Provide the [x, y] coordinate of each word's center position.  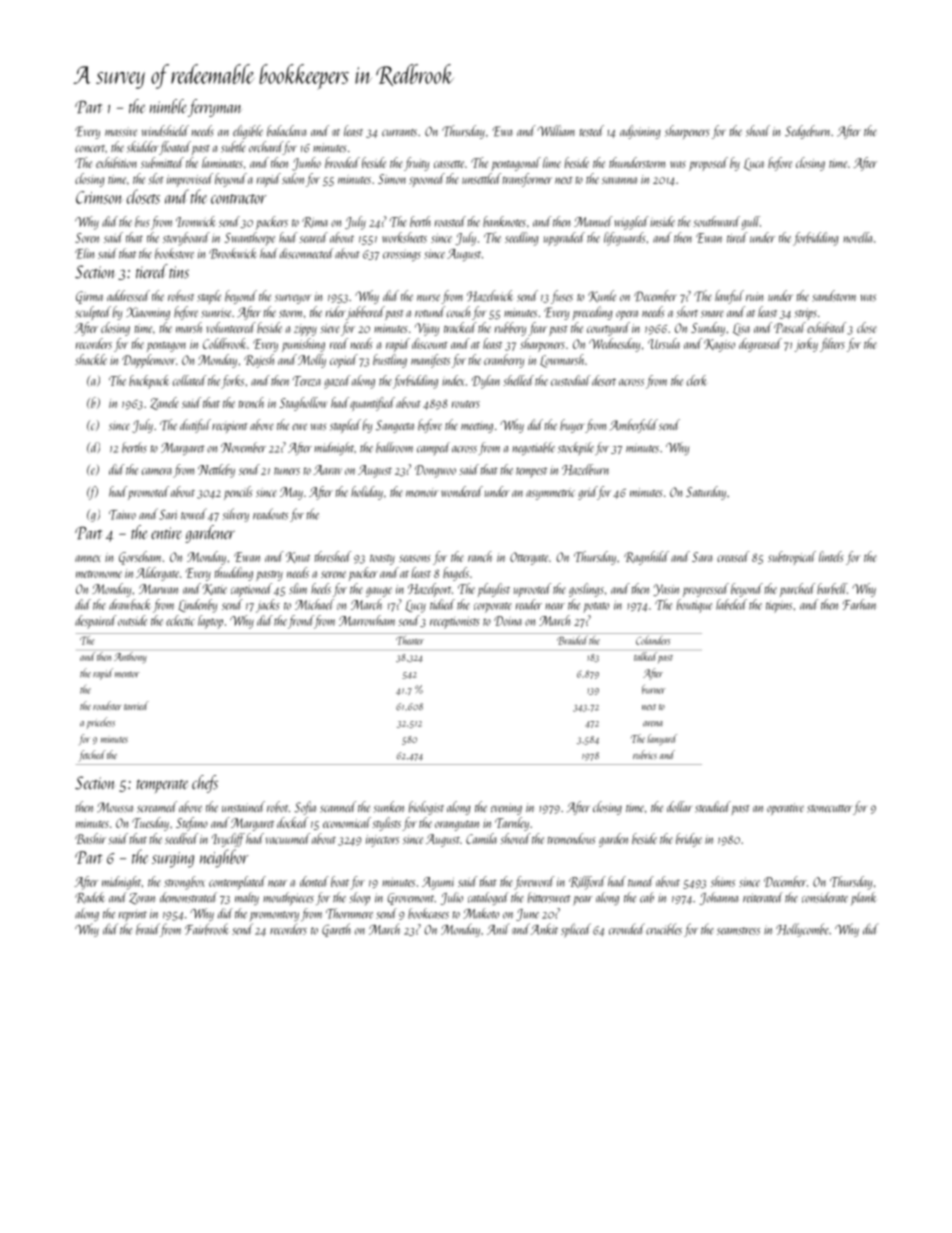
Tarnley [512, 824]
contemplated [237, 883]
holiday [367, 493]
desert [604, 380]
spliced [576, 930]
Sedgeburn [807, 132]
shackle [91, 359]
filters [832, 345]
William [556, 130]
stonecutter [829, 809]
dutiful [195, 426]
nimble [168, 106]
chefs [205, 784]
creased [733, 556]
